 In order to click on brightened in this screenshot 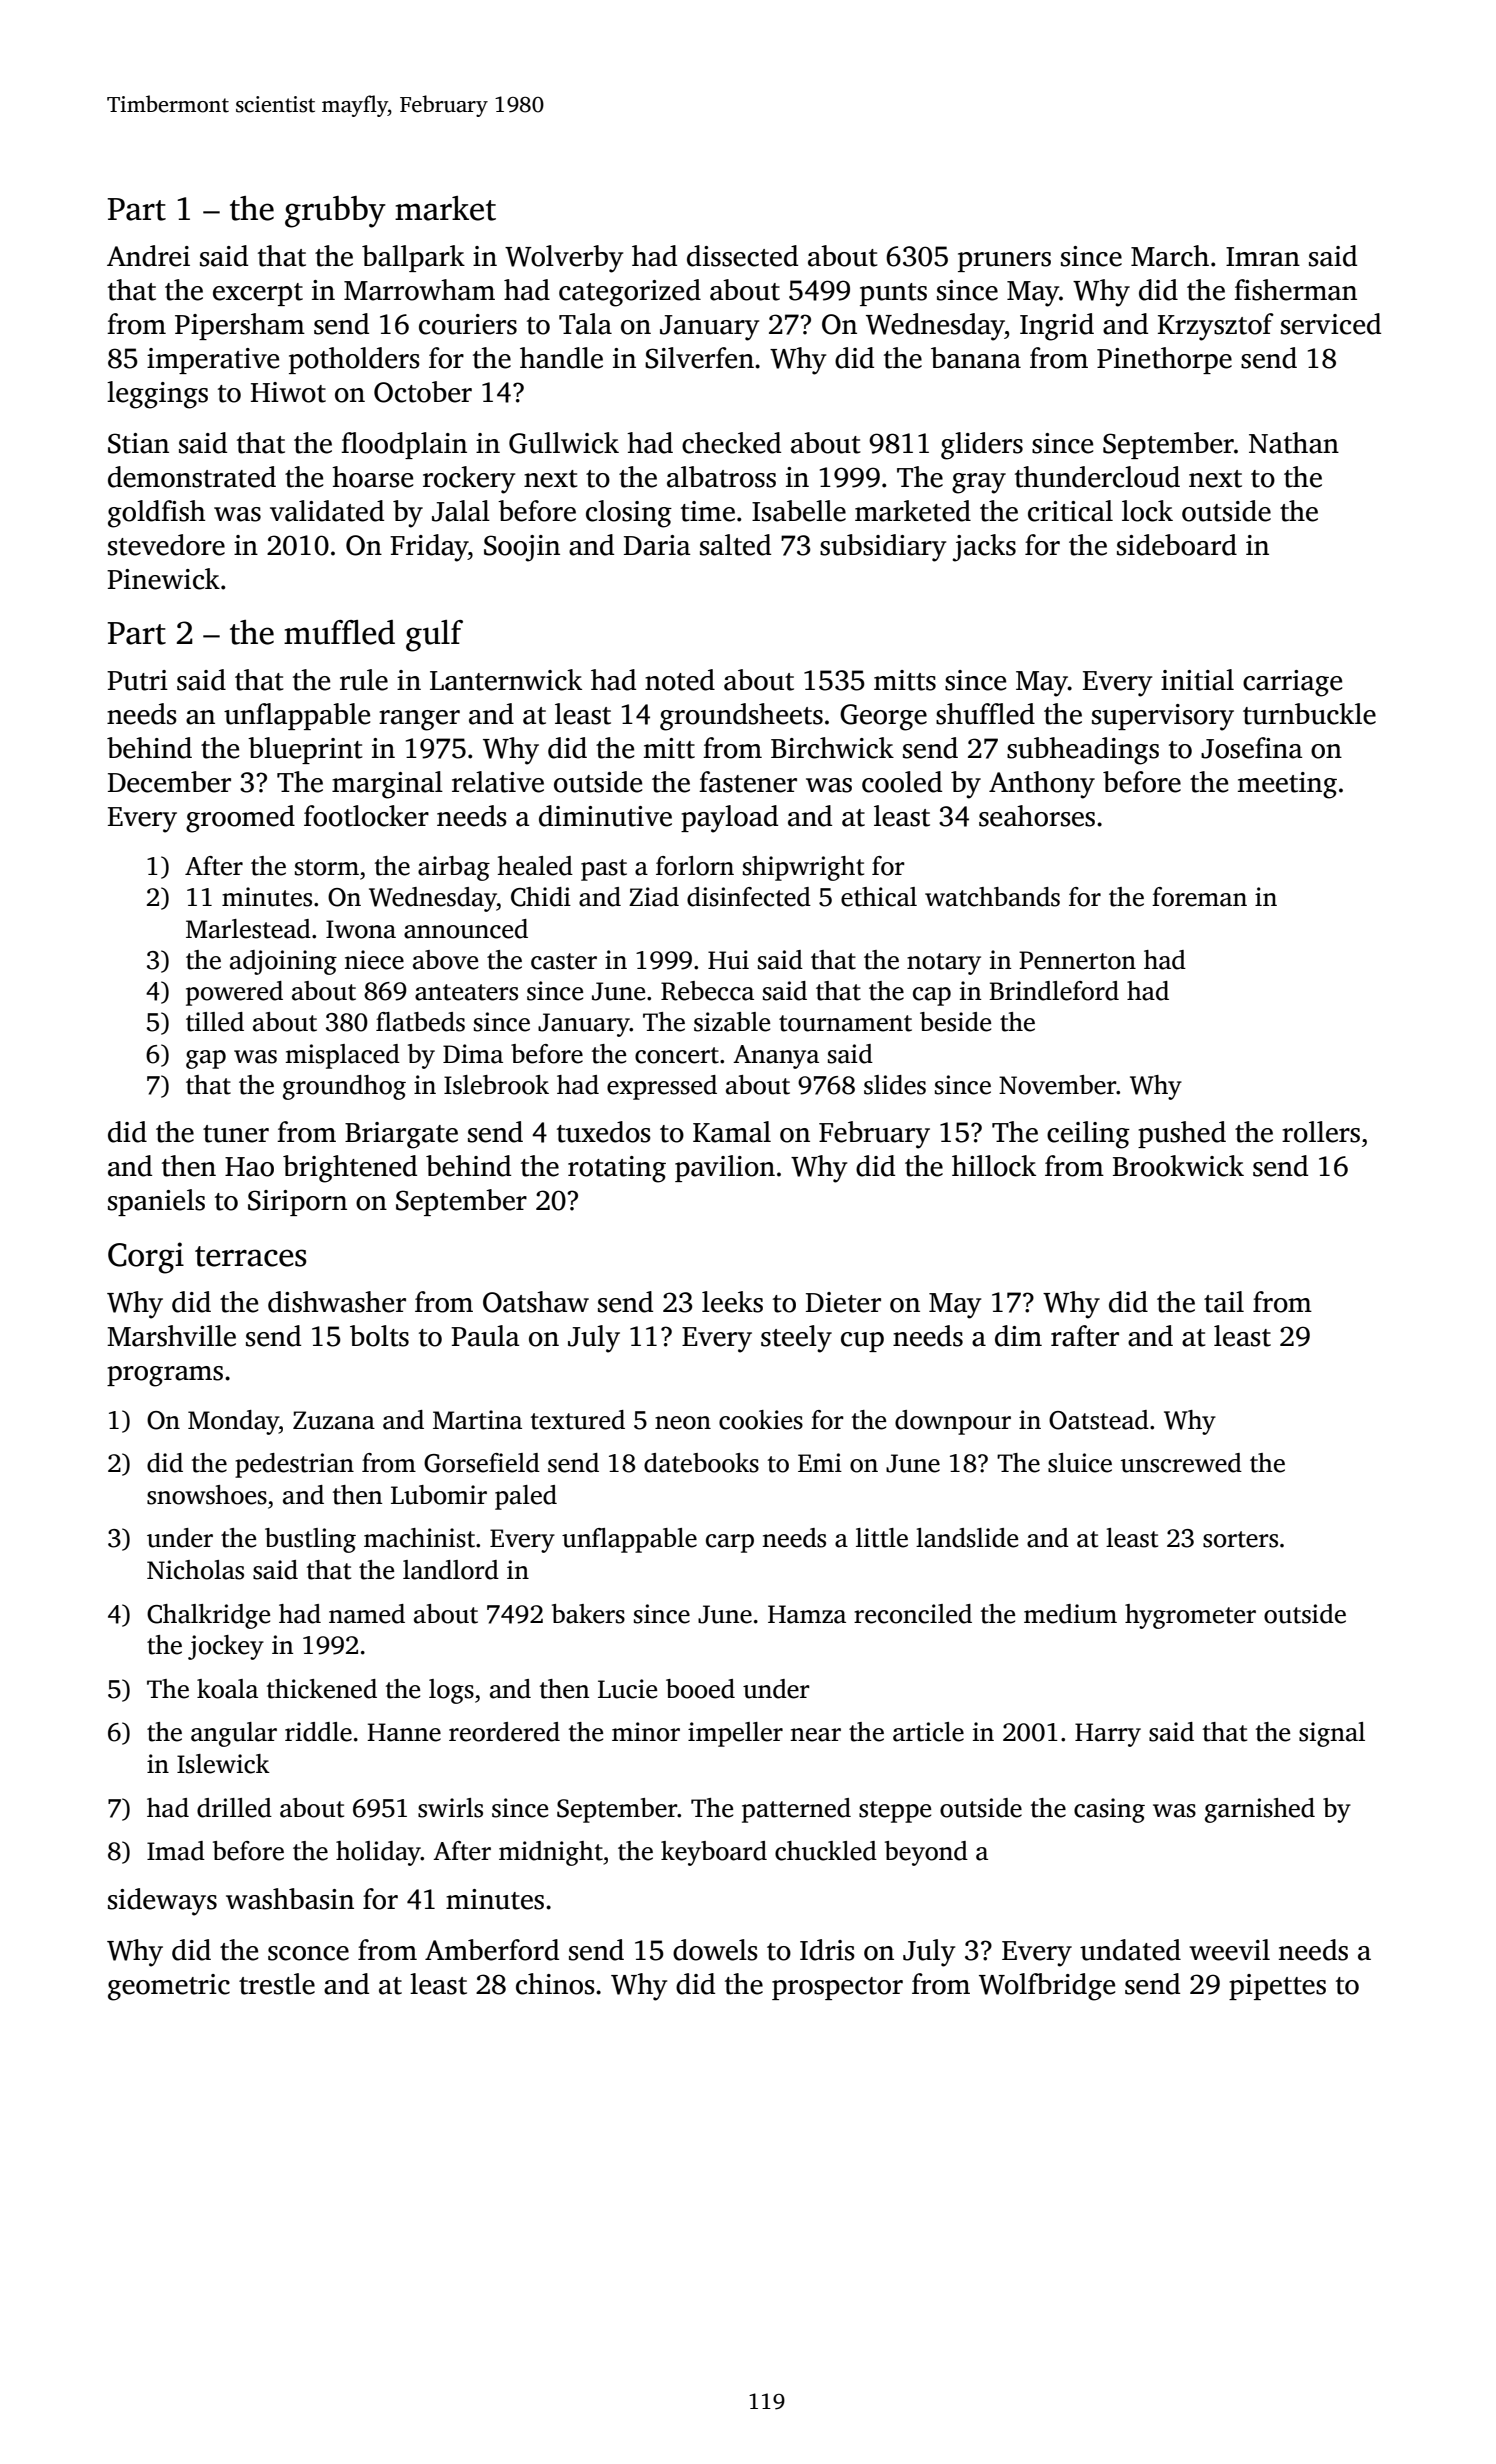, I will do `click(350, 1169)`.
